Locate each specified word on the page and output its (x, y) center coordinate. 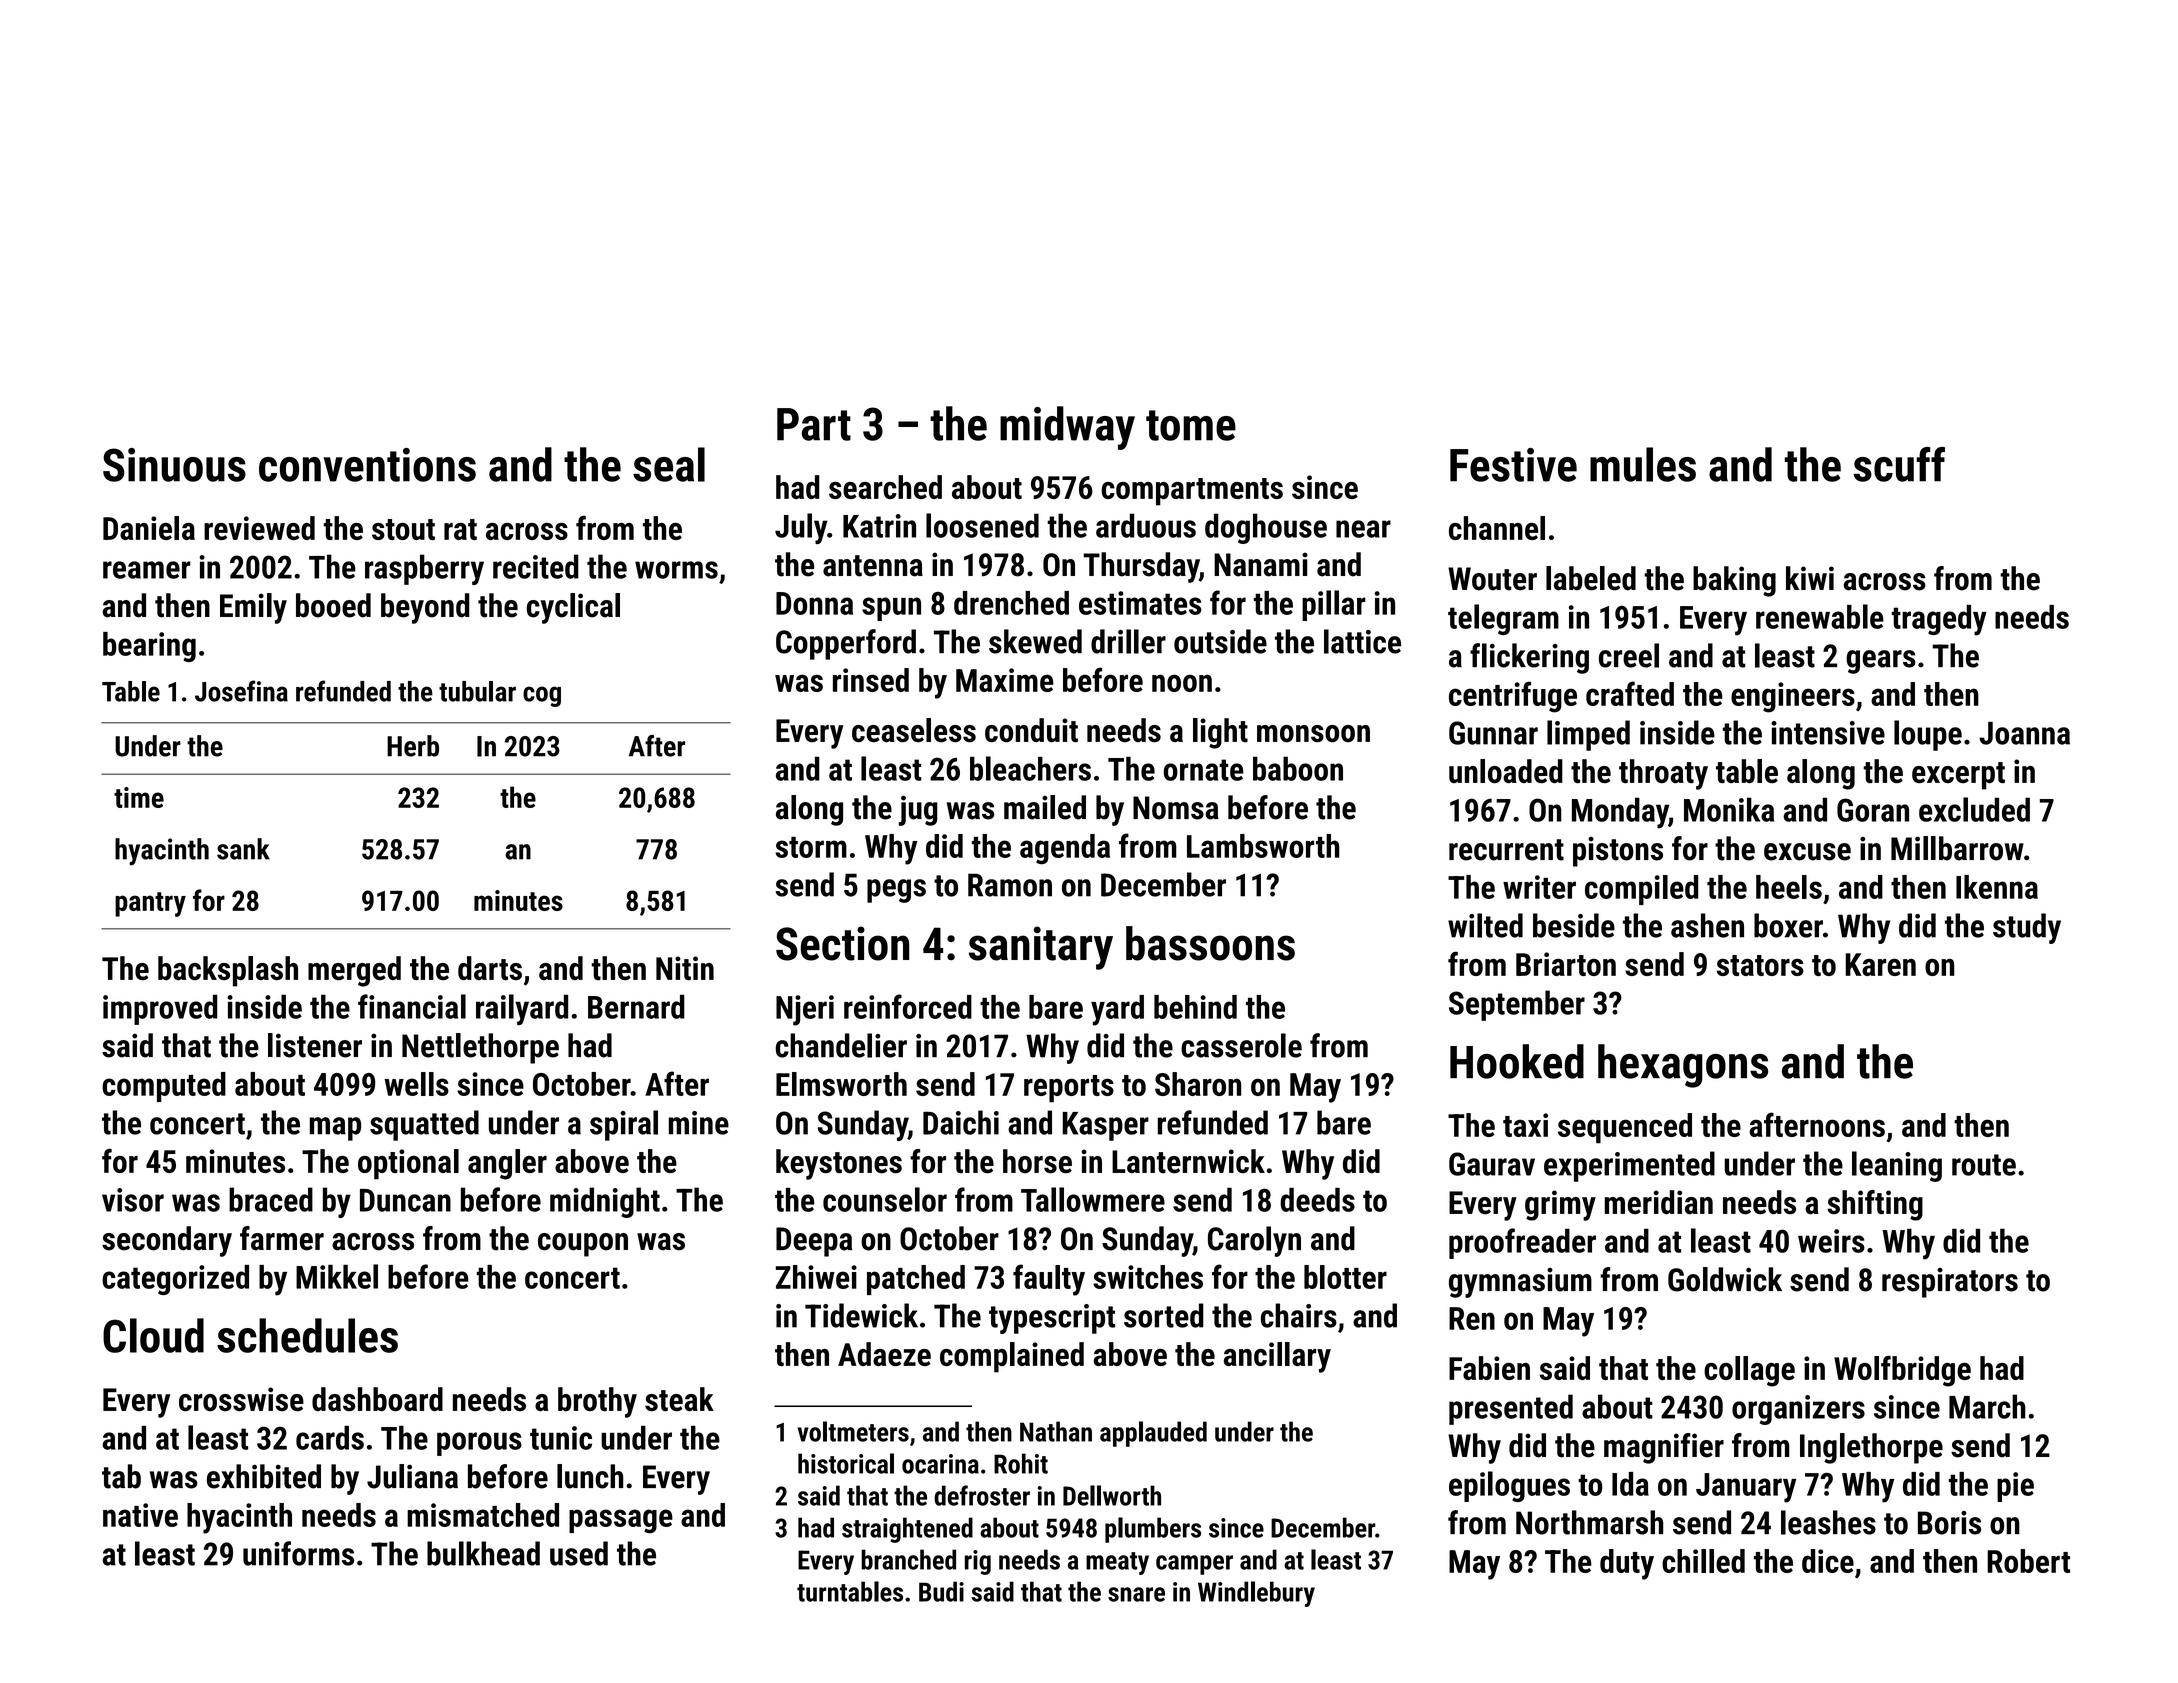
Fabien (1489, 1368)
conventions (367, 465)
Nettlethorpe (480, 1048)
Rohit (1021, 1463)
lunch (590, 1476)
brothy (597, 1402)
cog (542, 696)
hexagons (1683, 1066)
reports (1069, 1089)
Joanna (2024, 733)
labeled (1591, 578)
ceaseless (914, 730)
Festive (1513, 465)
